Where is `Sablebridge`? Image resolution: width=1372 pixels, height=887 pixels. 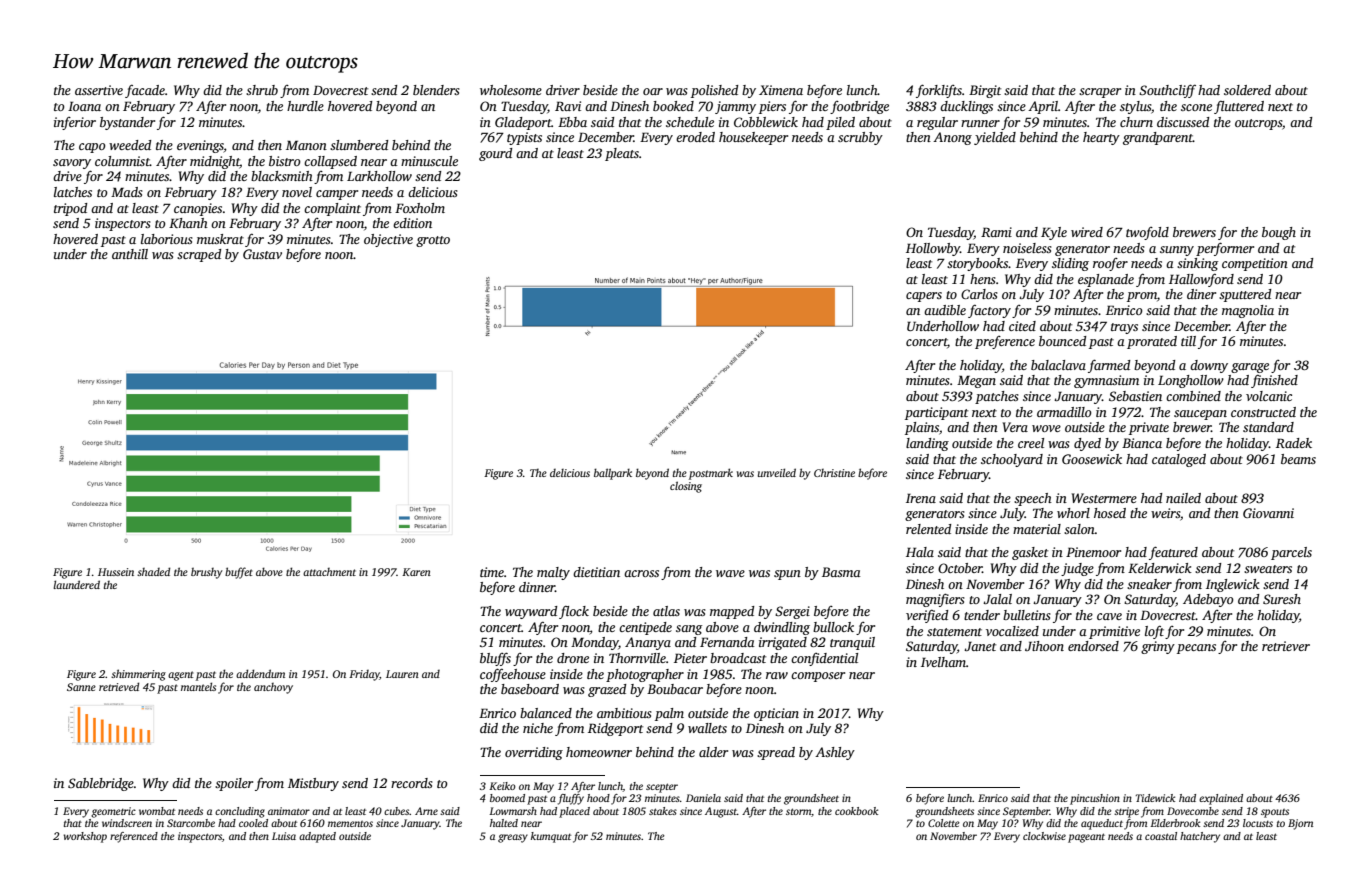 Sablebridge is located at coordinates (101, 784).
